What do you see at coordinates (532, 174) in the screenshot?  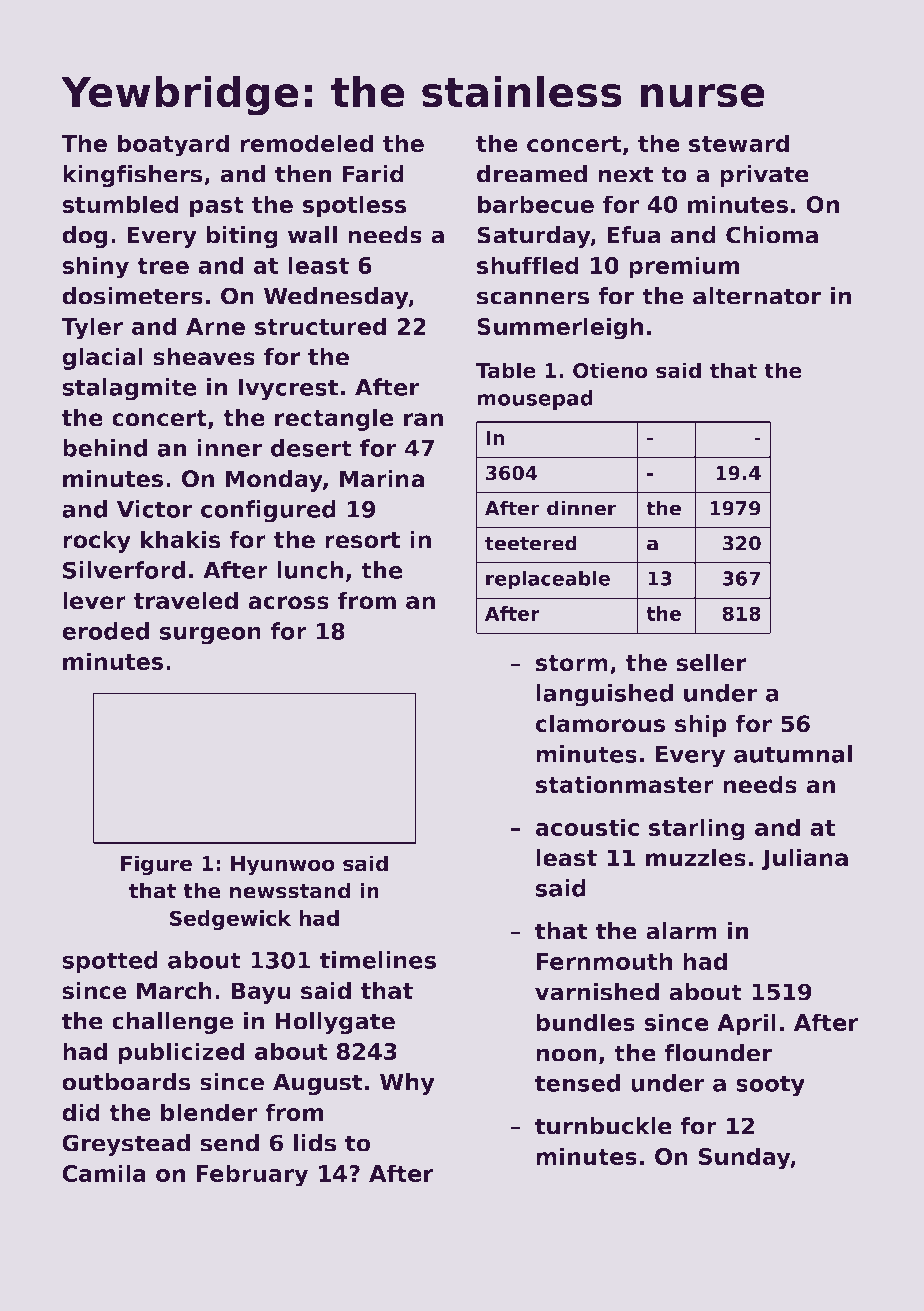 I see `dreamed` at bounding box center [532, 174].
